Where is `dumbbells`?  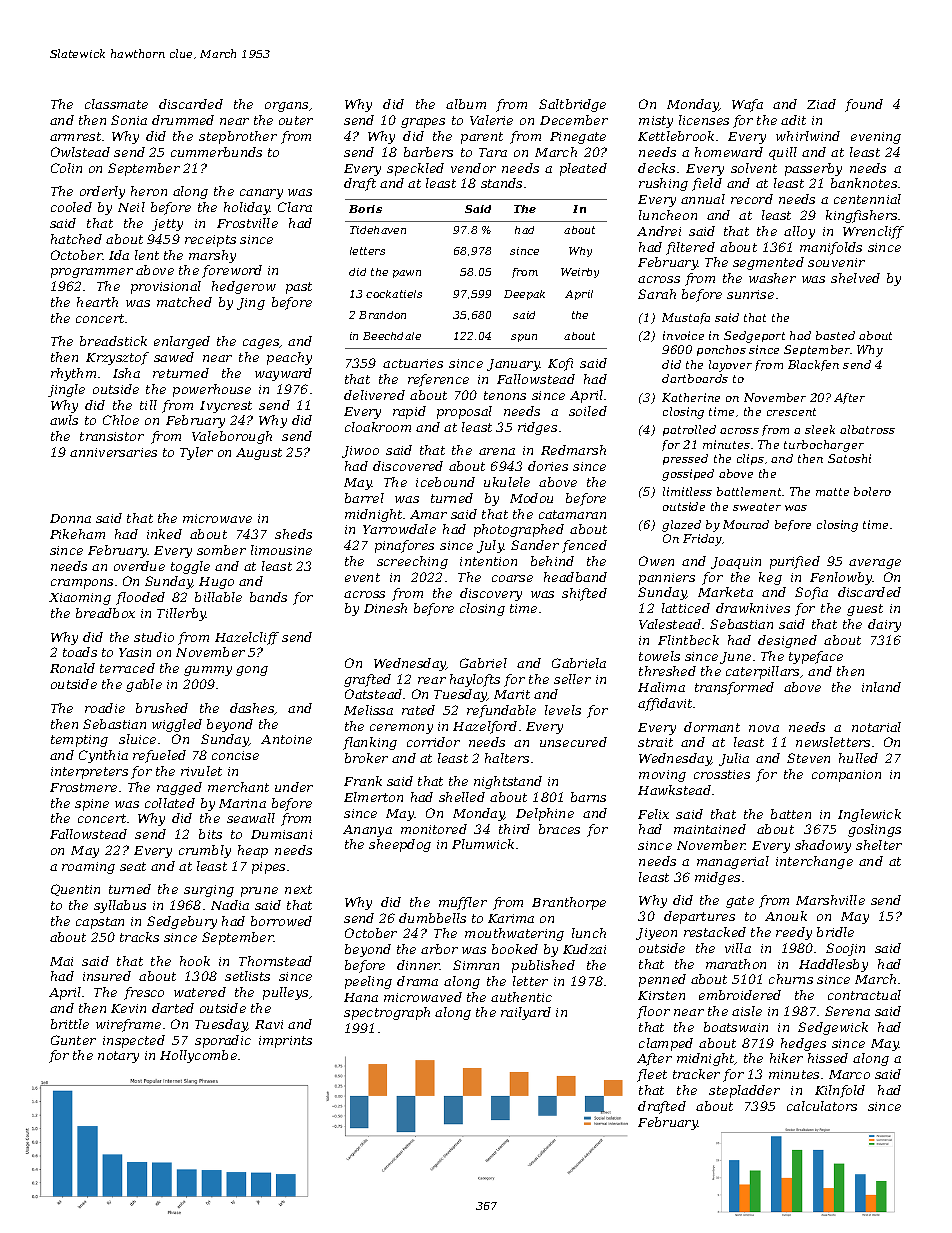
dumbbells is located at coordinates (432, 918).
